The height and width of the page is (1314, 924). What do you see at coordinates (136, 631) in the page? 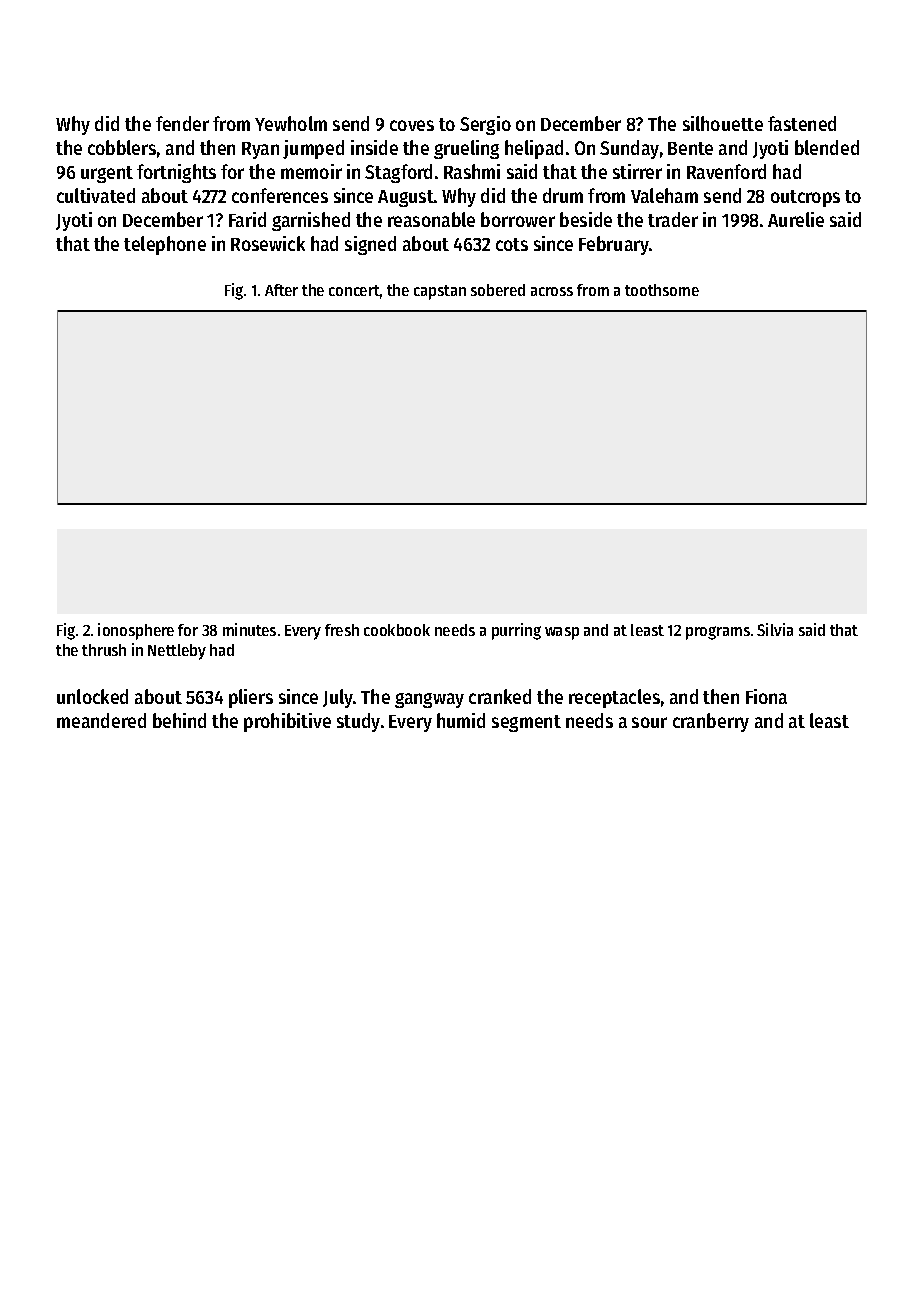
I see `ionosphere` at bounding box center [136, 631].
